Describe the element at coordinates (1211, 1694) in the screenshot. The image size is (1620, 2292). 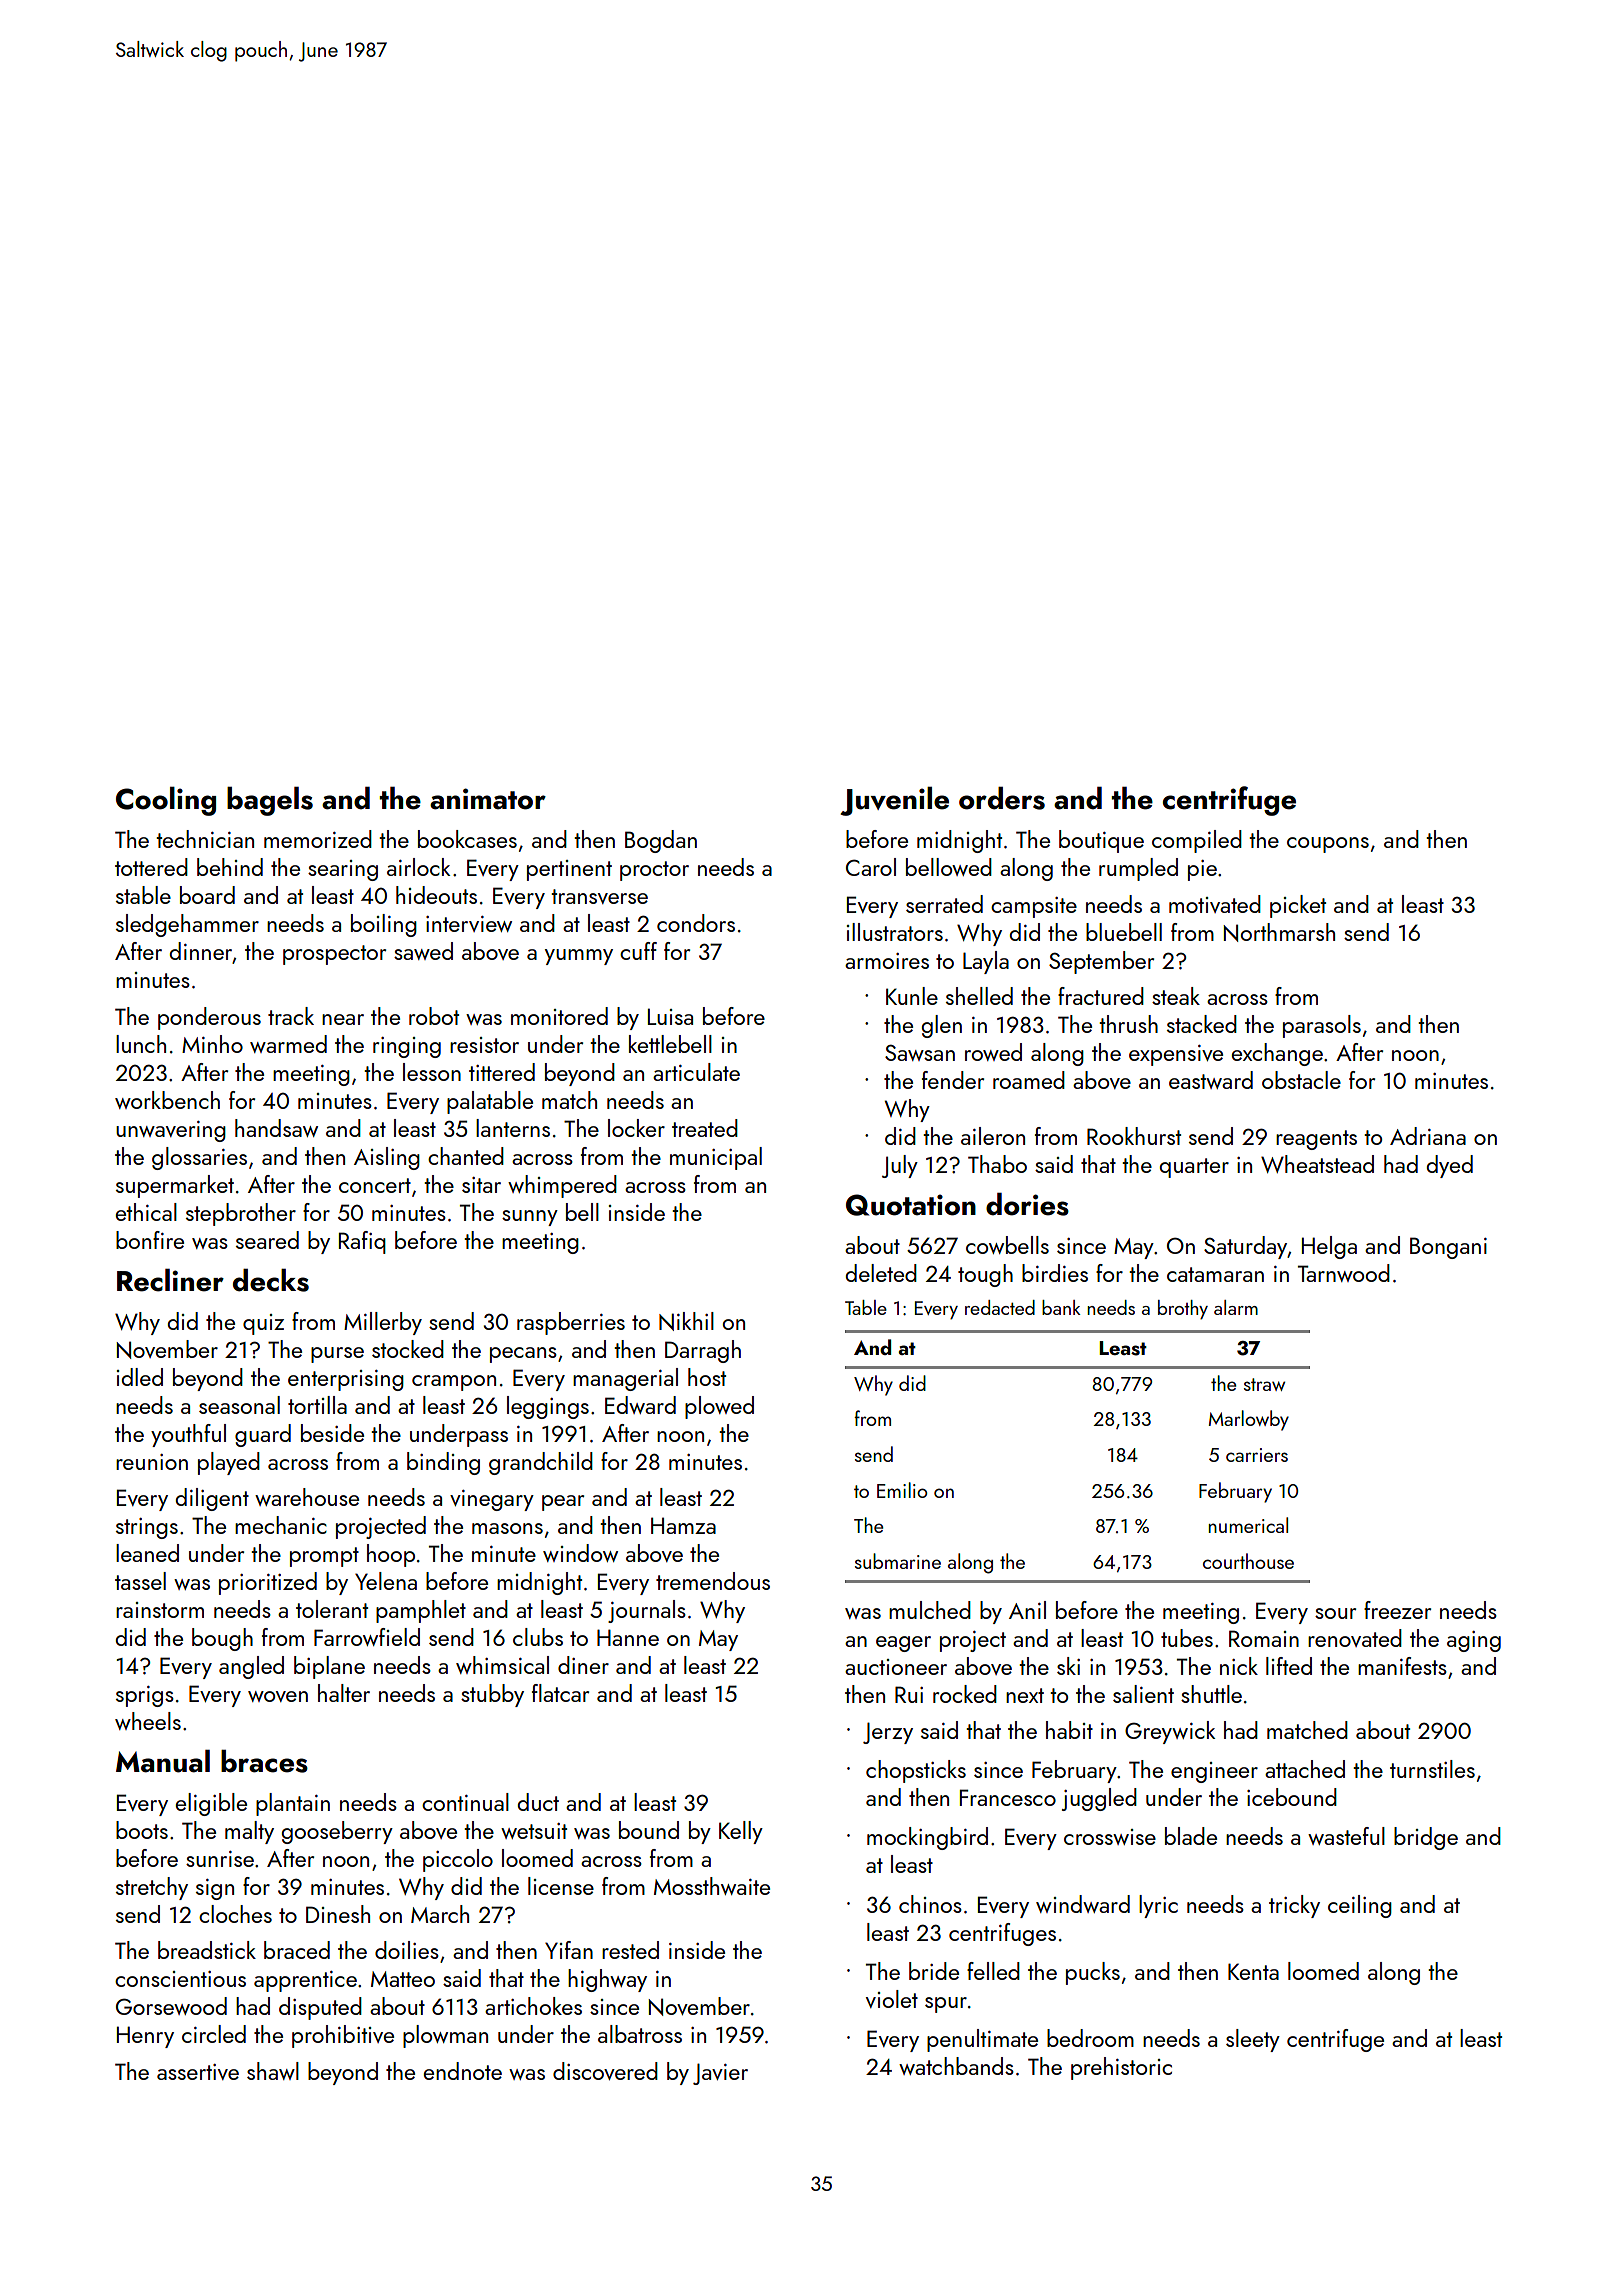
I see `shuttle` at that location.
